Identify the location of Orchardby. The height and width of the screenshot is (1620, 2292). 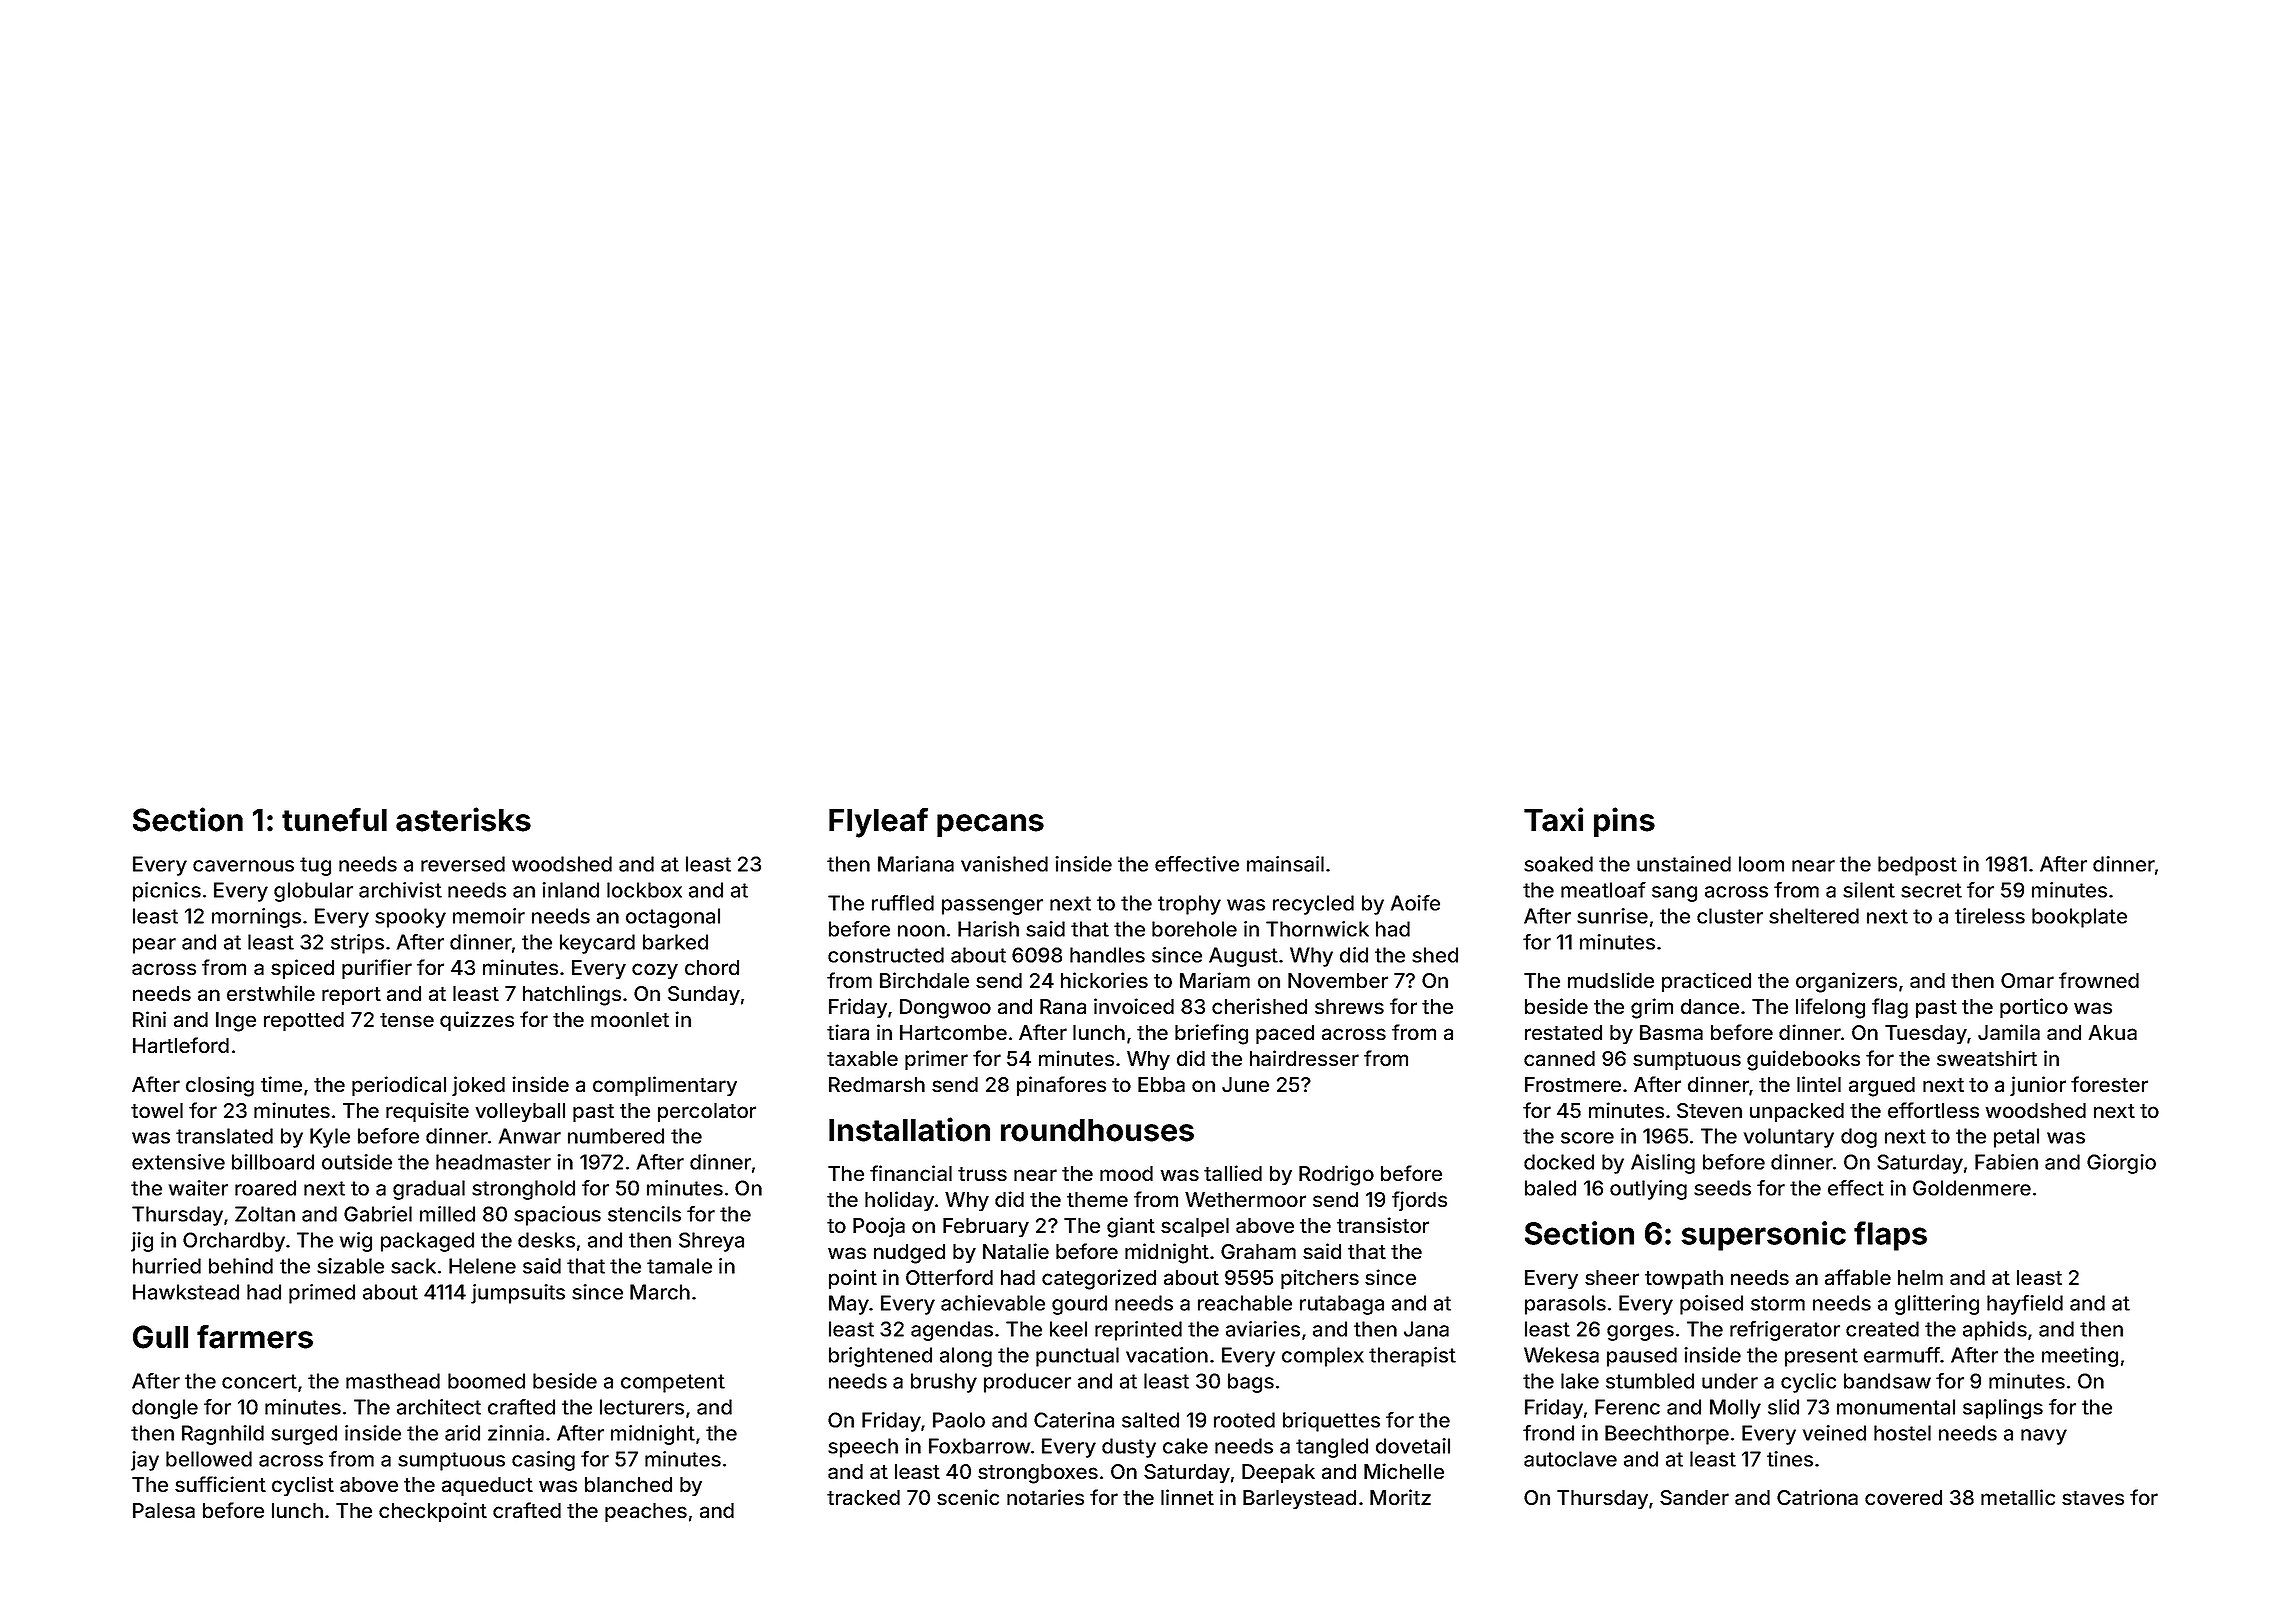
(234, 1242).
